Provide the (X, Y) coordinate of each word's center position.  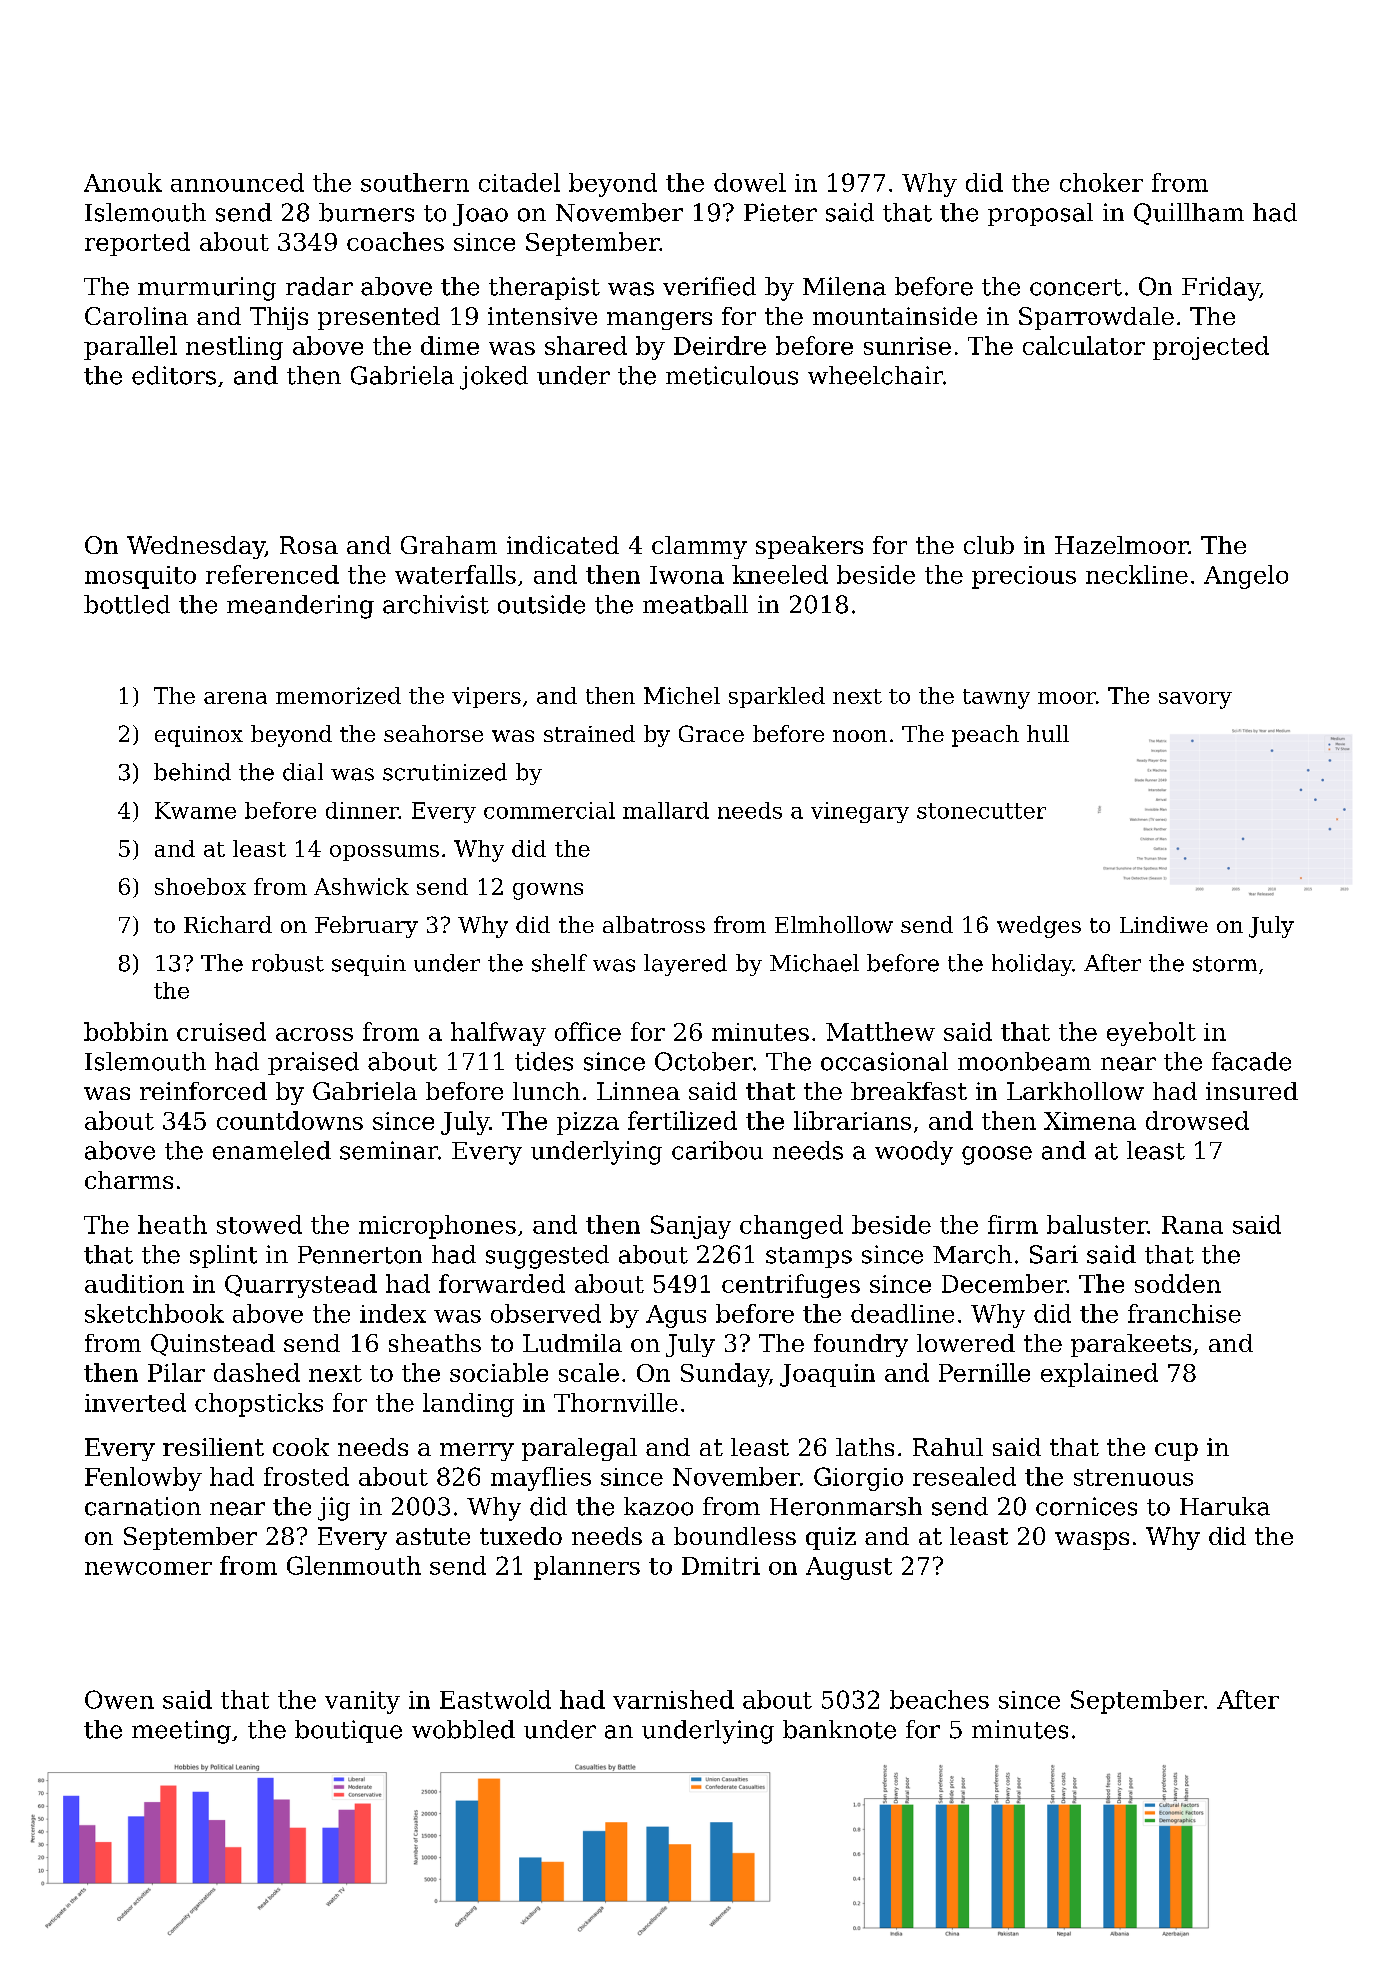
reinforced (203, 1091)
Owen (119, 1699)
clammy (699, 547)
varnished (673, 1699)
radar (319, 286)
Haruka (1225, 1506)
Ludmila (572, 1343)
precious (1024, 577)
